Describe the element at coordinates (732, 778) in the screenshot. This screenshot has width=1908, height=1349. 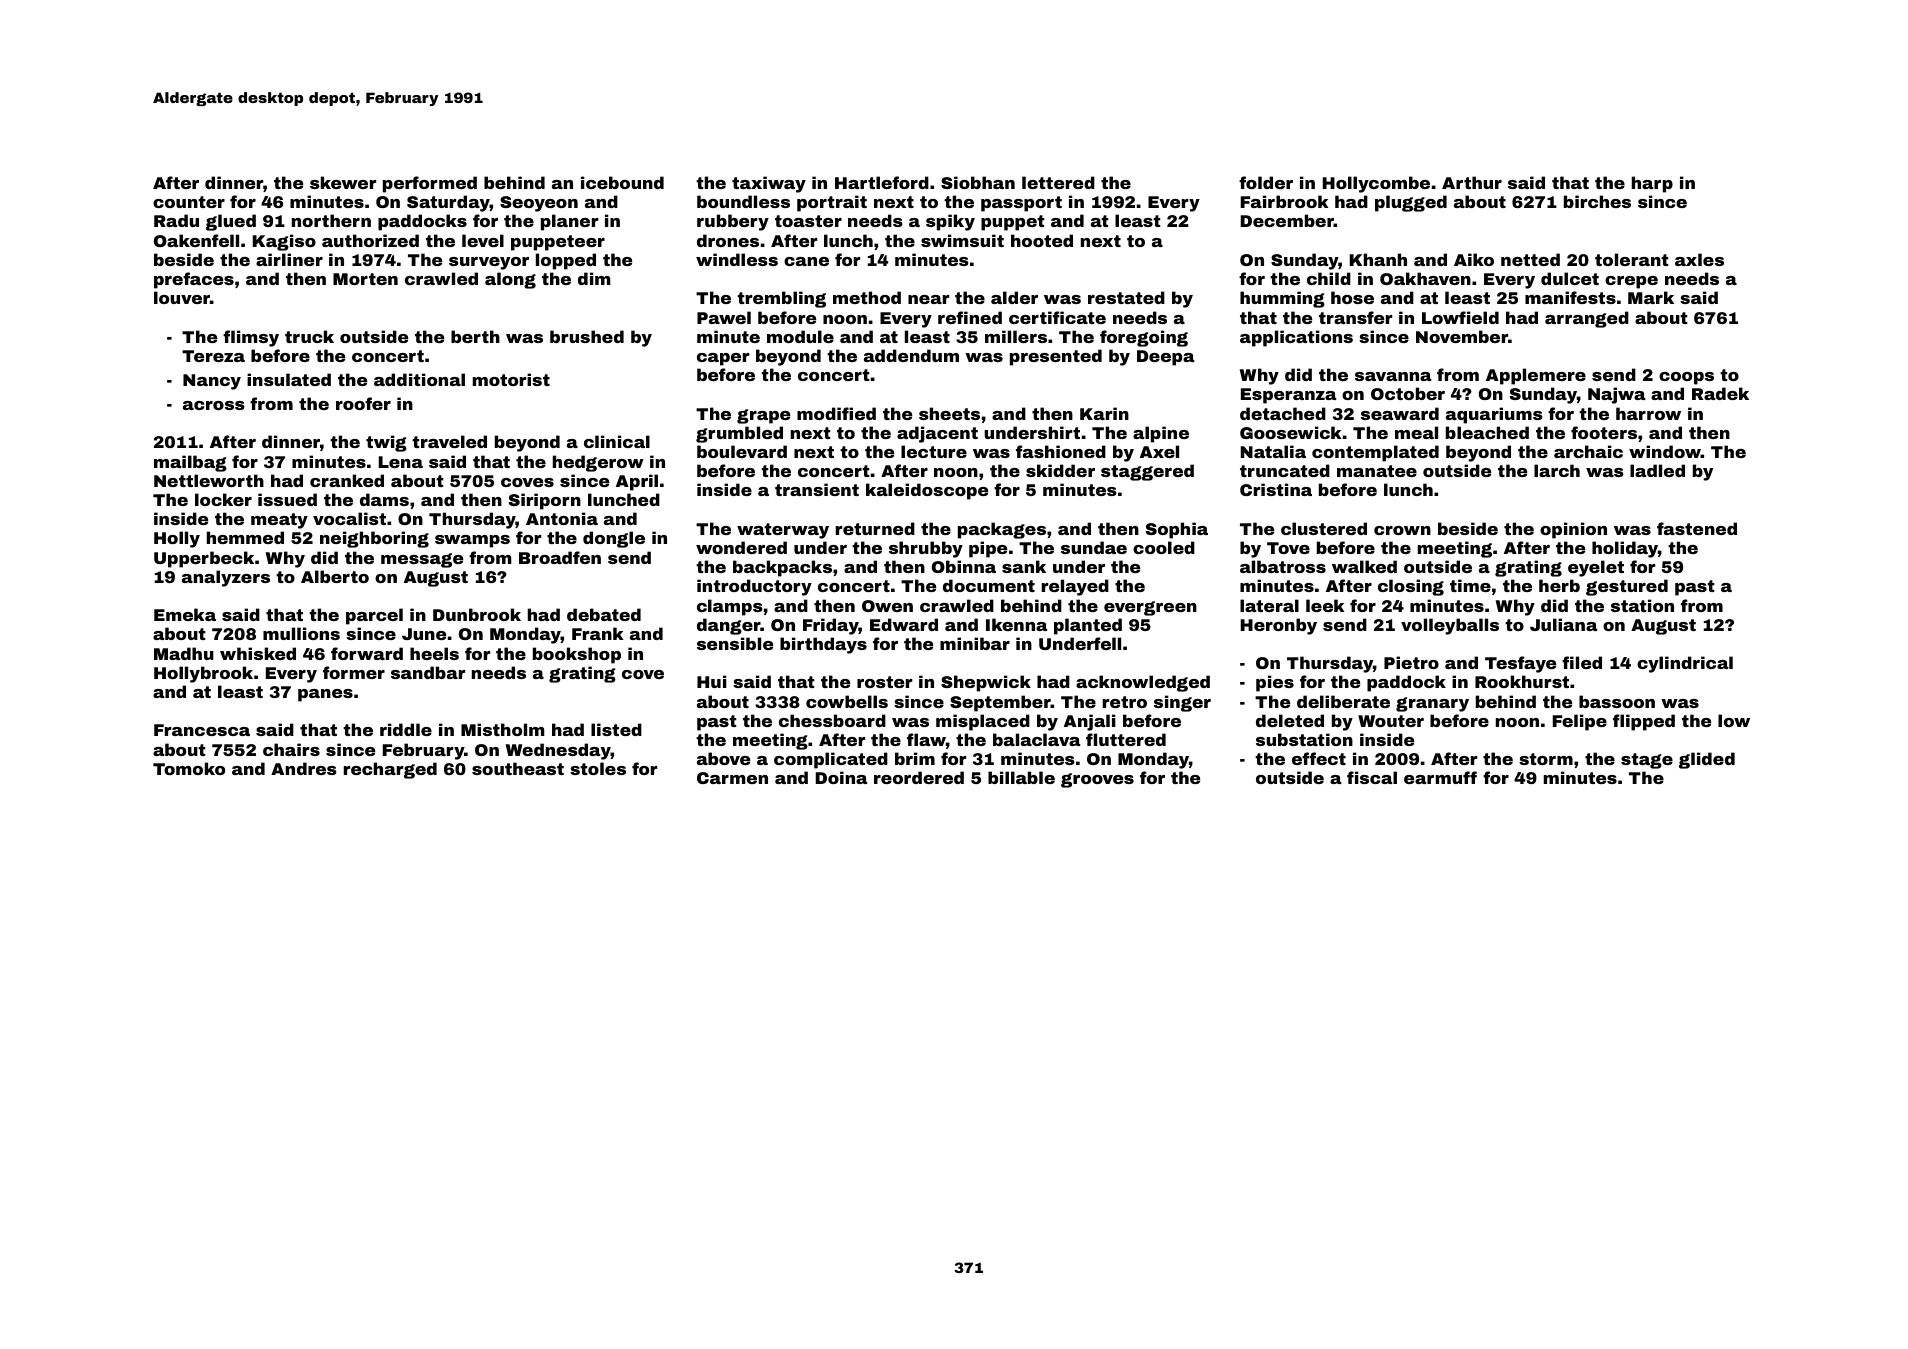
I see `Carmen` at that location.
